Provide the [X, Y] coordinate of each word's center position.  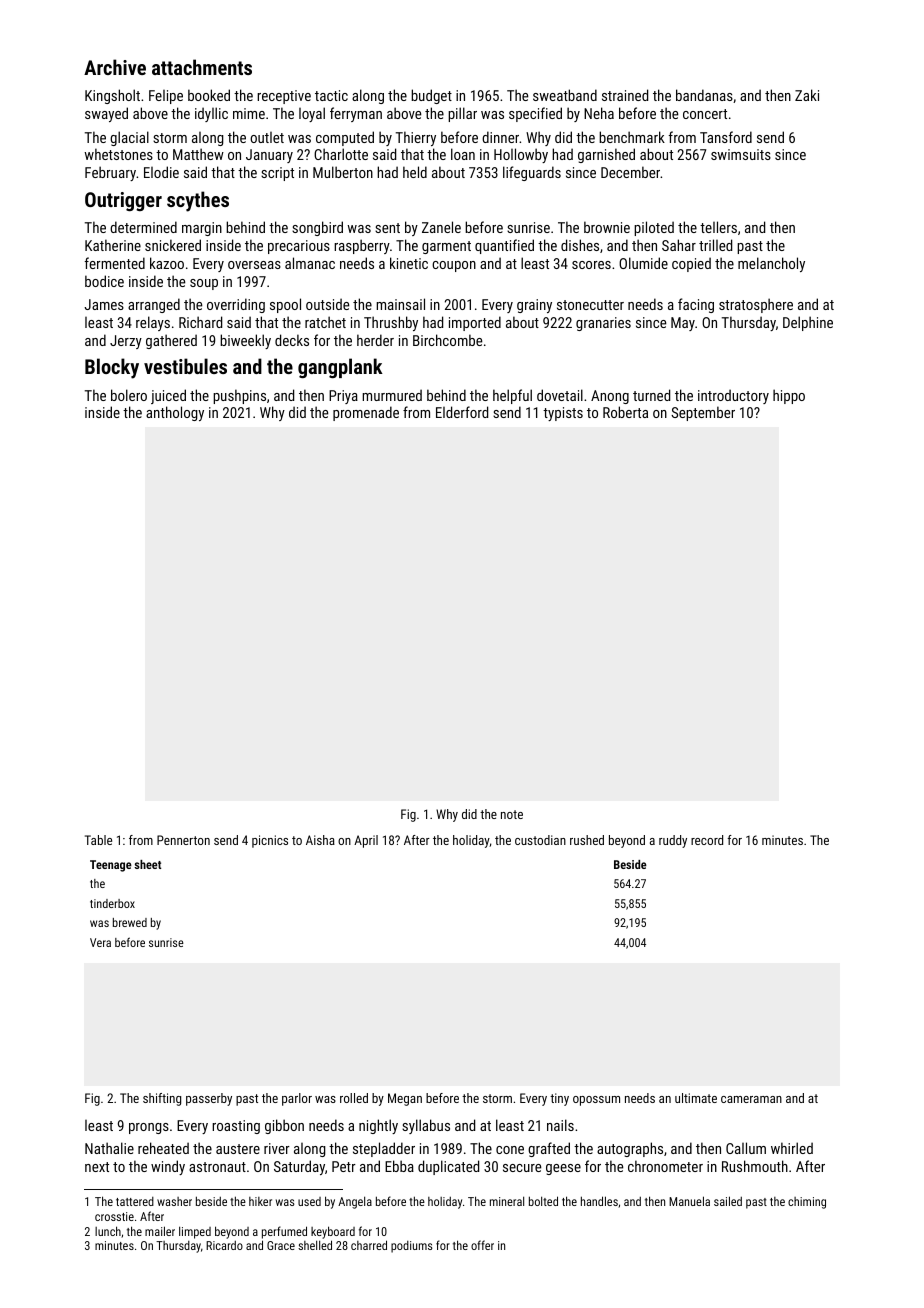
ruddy [673, 841]
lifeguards [532, 173]
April [366, 841]
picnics [270, 841]
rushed [587, 840]
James [104, 304]
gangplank [340, 368]
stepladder [384, 1149]
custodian [540, 840]
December [630, 172]
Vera [100, 942]
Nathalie [109, 1148]
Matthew [198, 154]
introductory [733, 396]
